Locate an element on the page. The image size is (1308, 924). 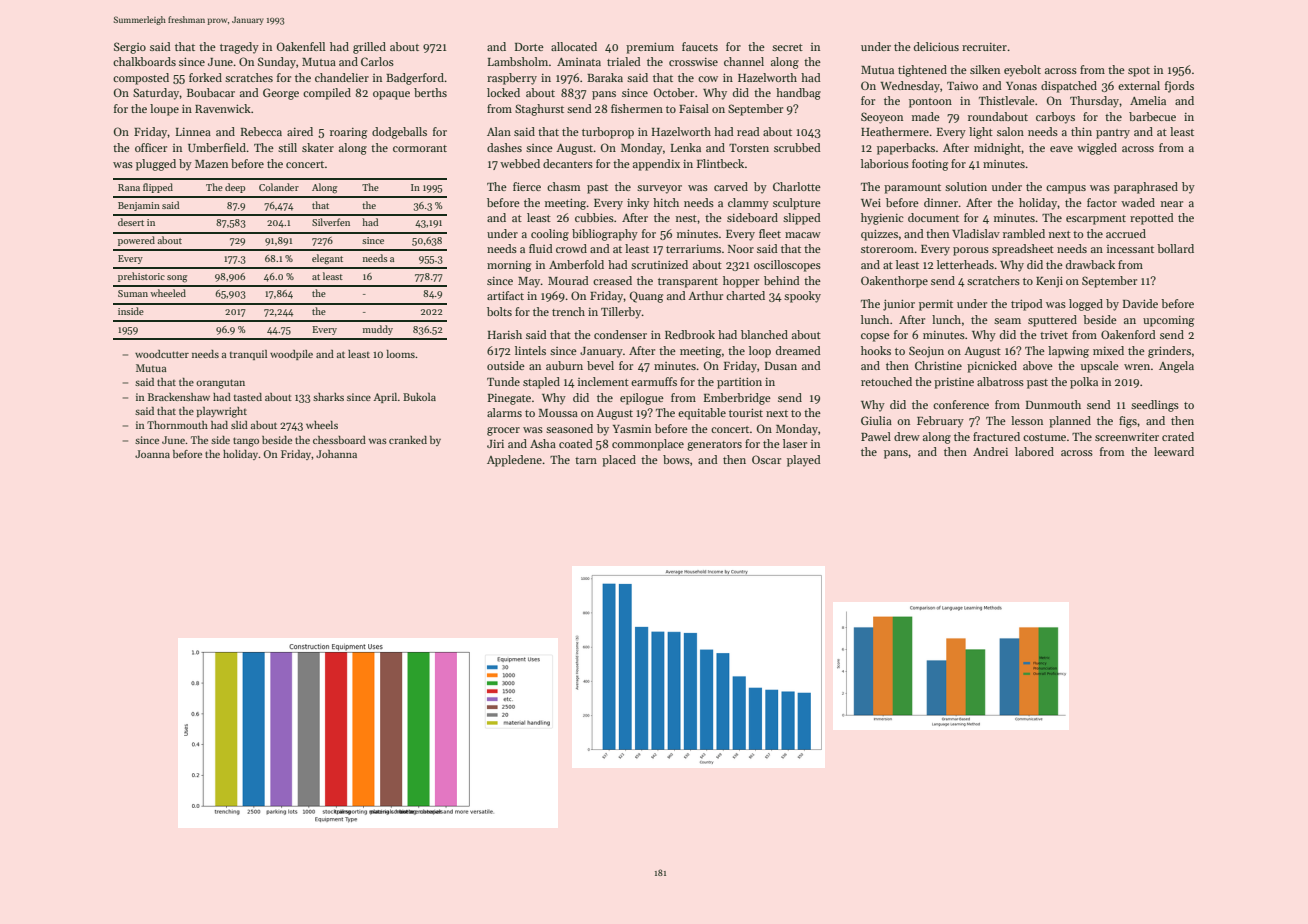
faucets is located at coordinates (700, 46).
